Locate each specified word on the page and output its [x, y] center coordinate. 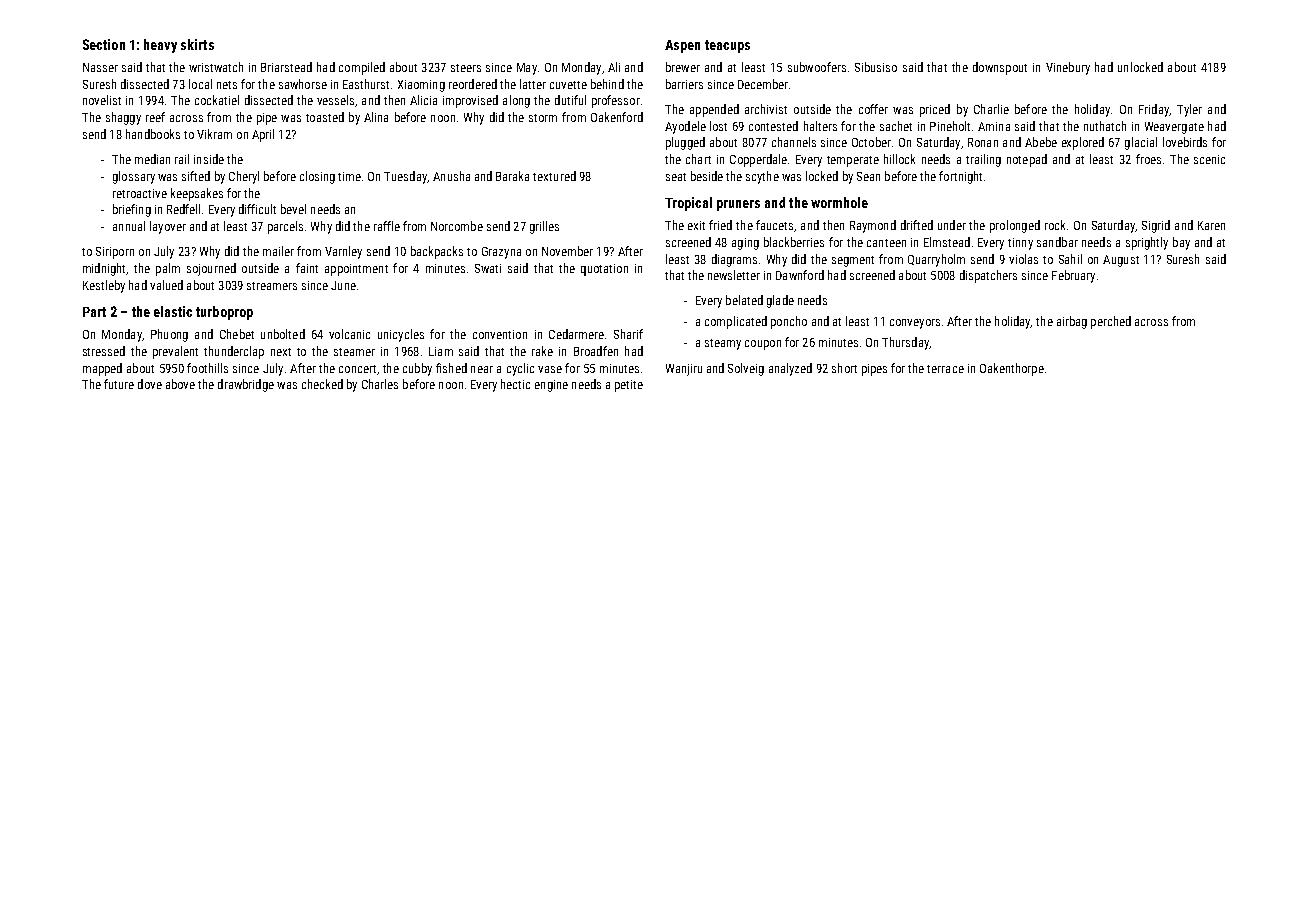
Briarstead [286, 67]
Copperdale [758, 160]
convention [500, 334]
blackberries [794, 242]
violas [1023, 259]
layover [168, 227]
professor [616, 101]
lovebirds [1185, 142]
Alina [376, 117]
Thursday [905, 343]
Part [94, 312]
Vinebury [1068, 68]
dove [150, 384]
